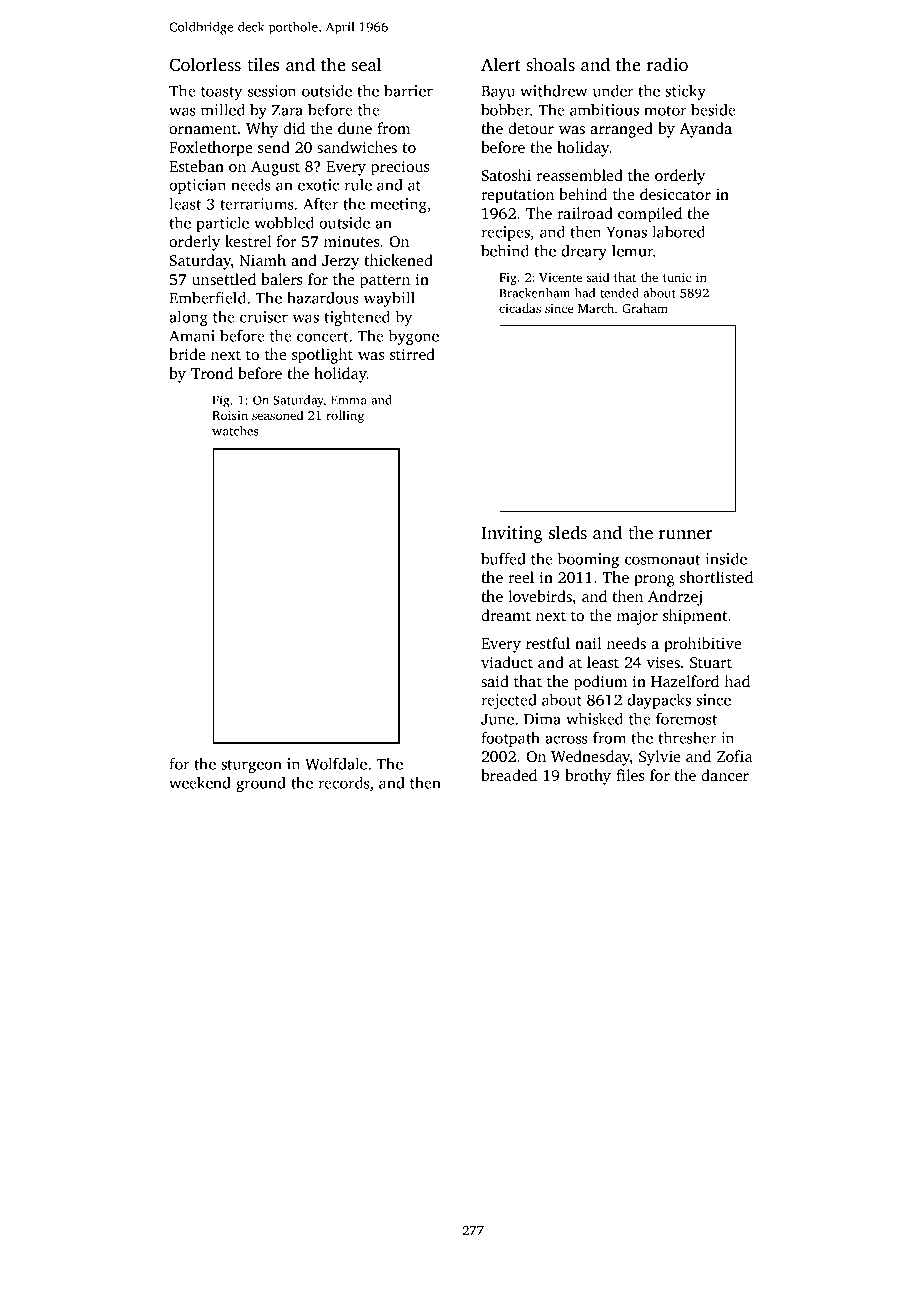 This document has height=1311, width=924. I want to click on reassembled, so click(579, 175).
